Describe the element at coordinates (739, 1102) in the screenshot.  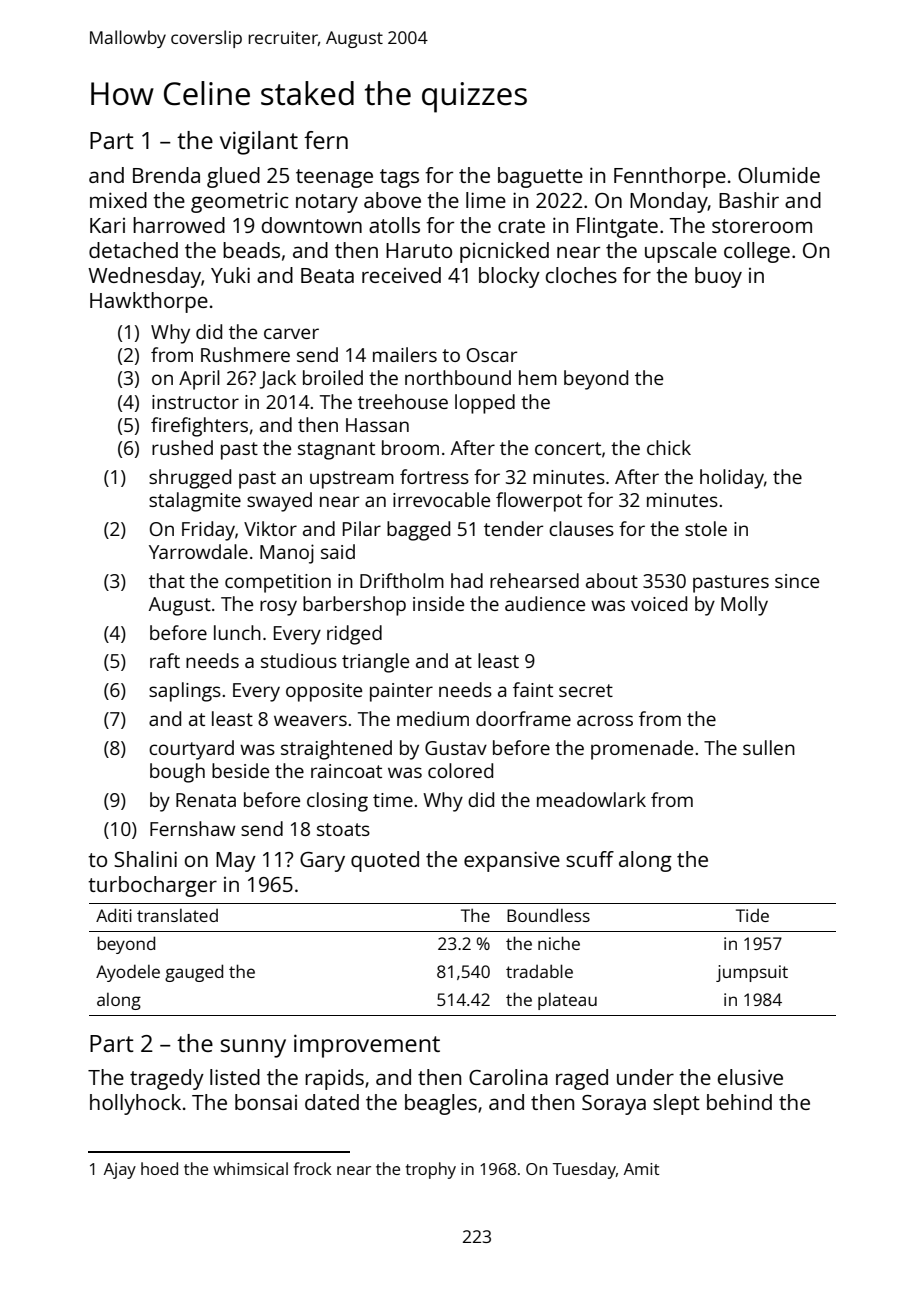
I see `behind` at that location.
